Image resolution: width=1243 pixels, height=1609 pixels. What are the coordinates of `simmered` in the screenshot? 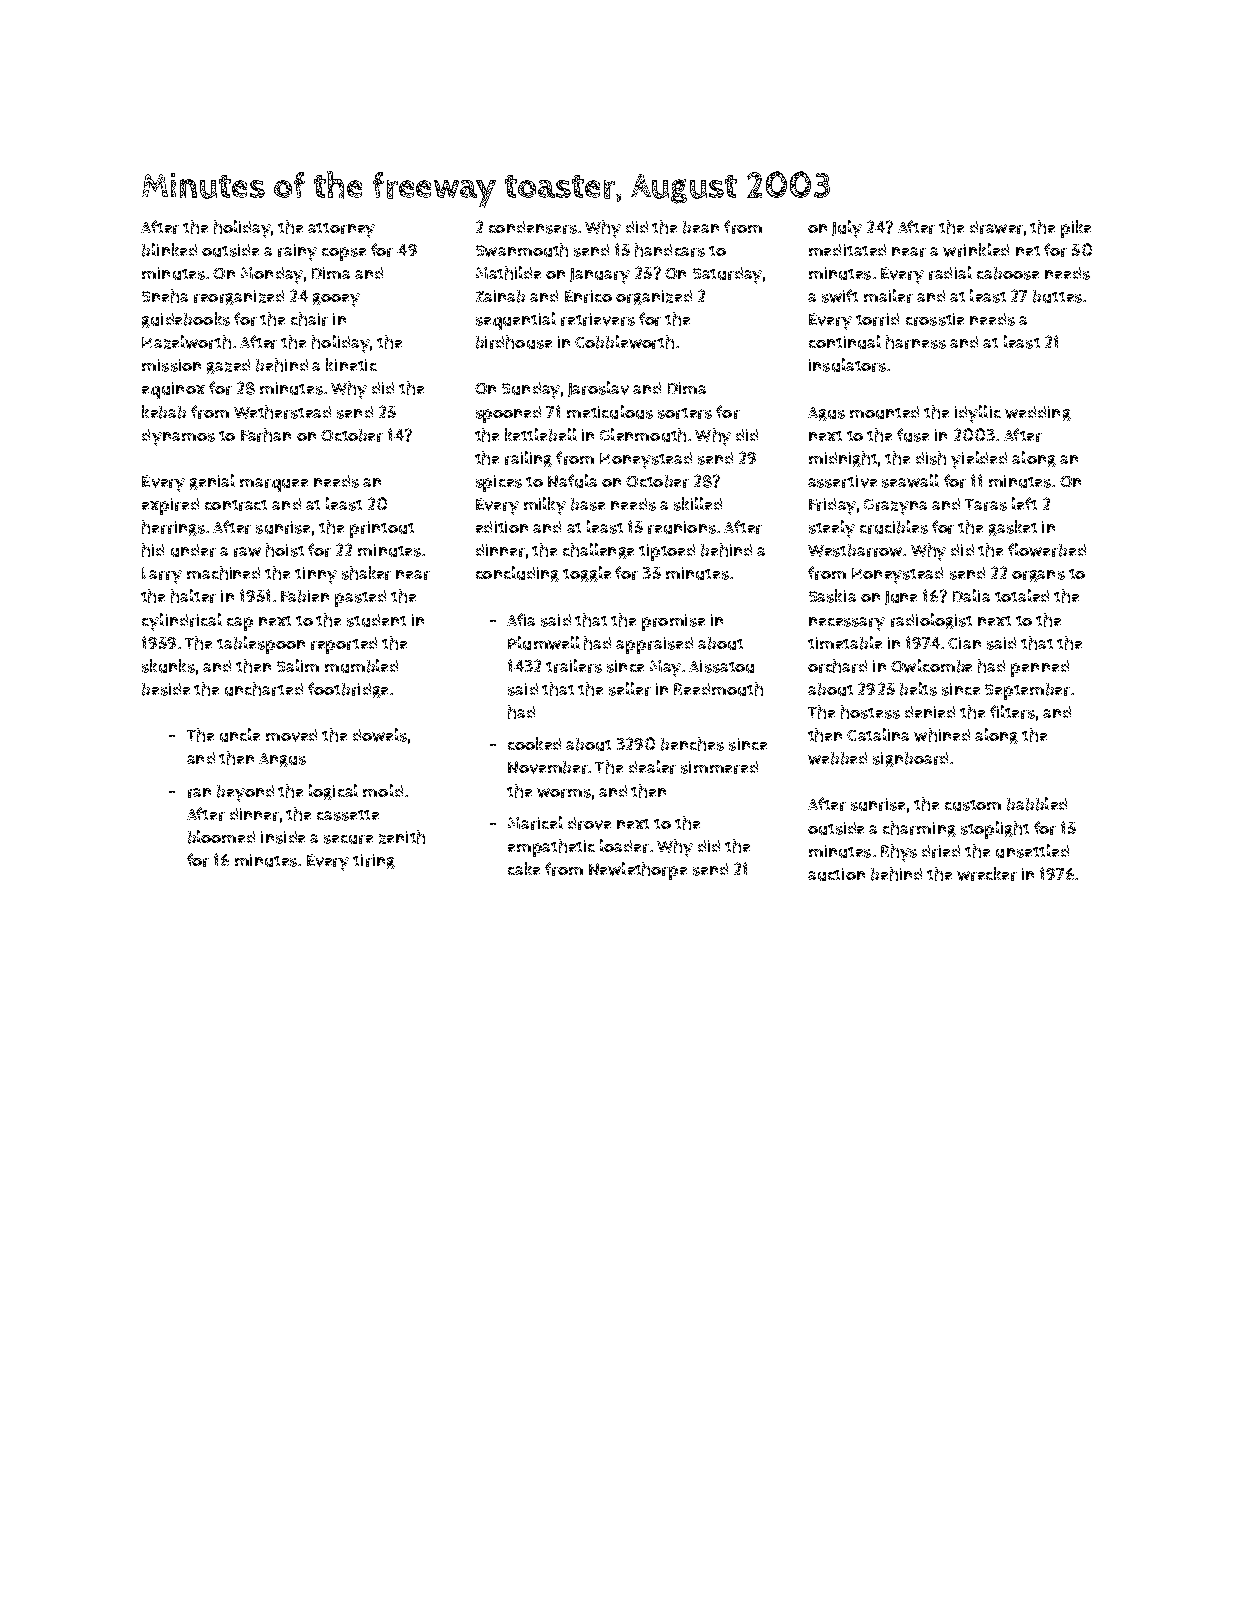 It's located at (719, 767).
